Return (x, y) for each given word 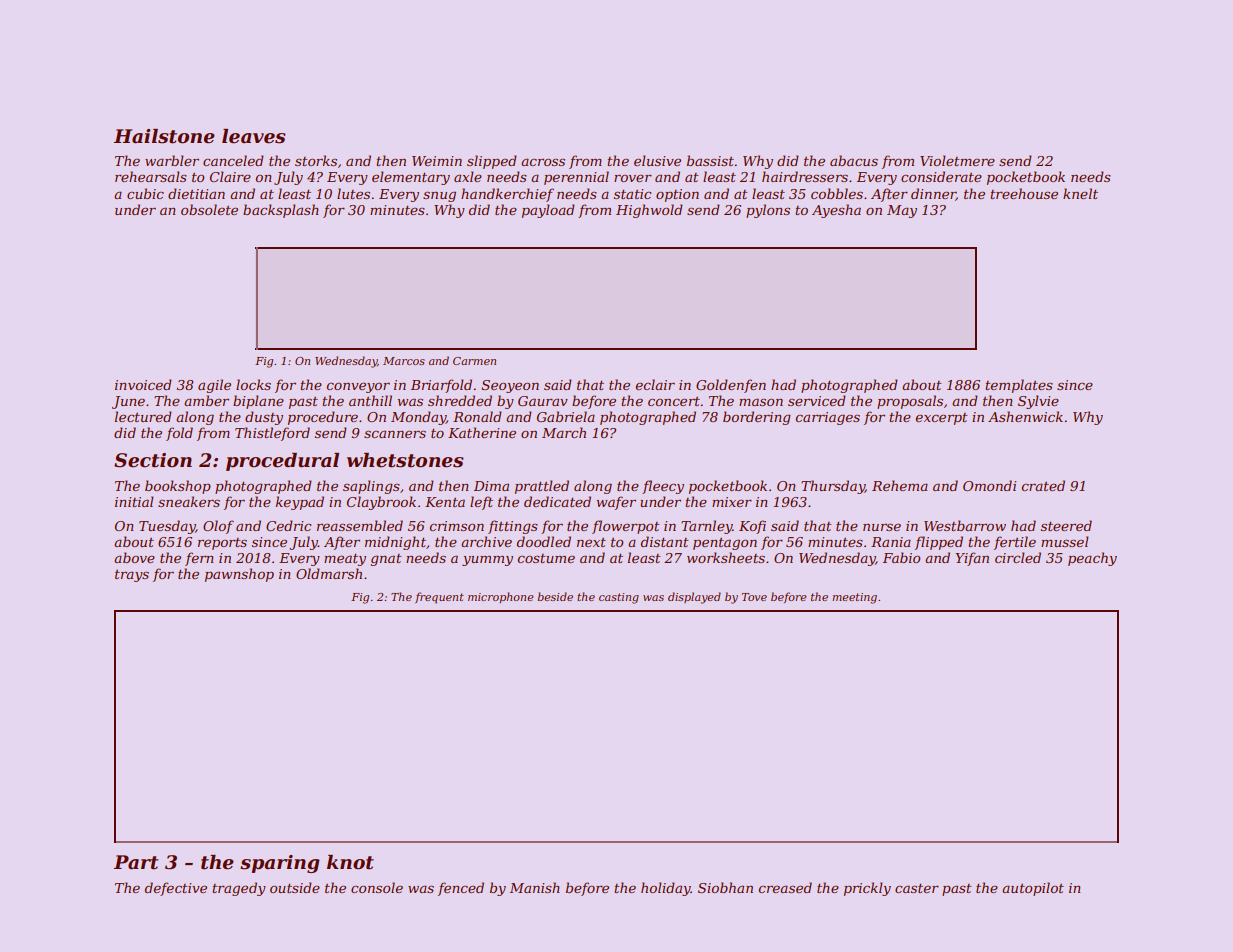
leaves (254, 136)
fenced (461, 889)
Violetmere (957, 160)
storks (316, 160)
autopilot (1033, 889)
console (377, 887)
